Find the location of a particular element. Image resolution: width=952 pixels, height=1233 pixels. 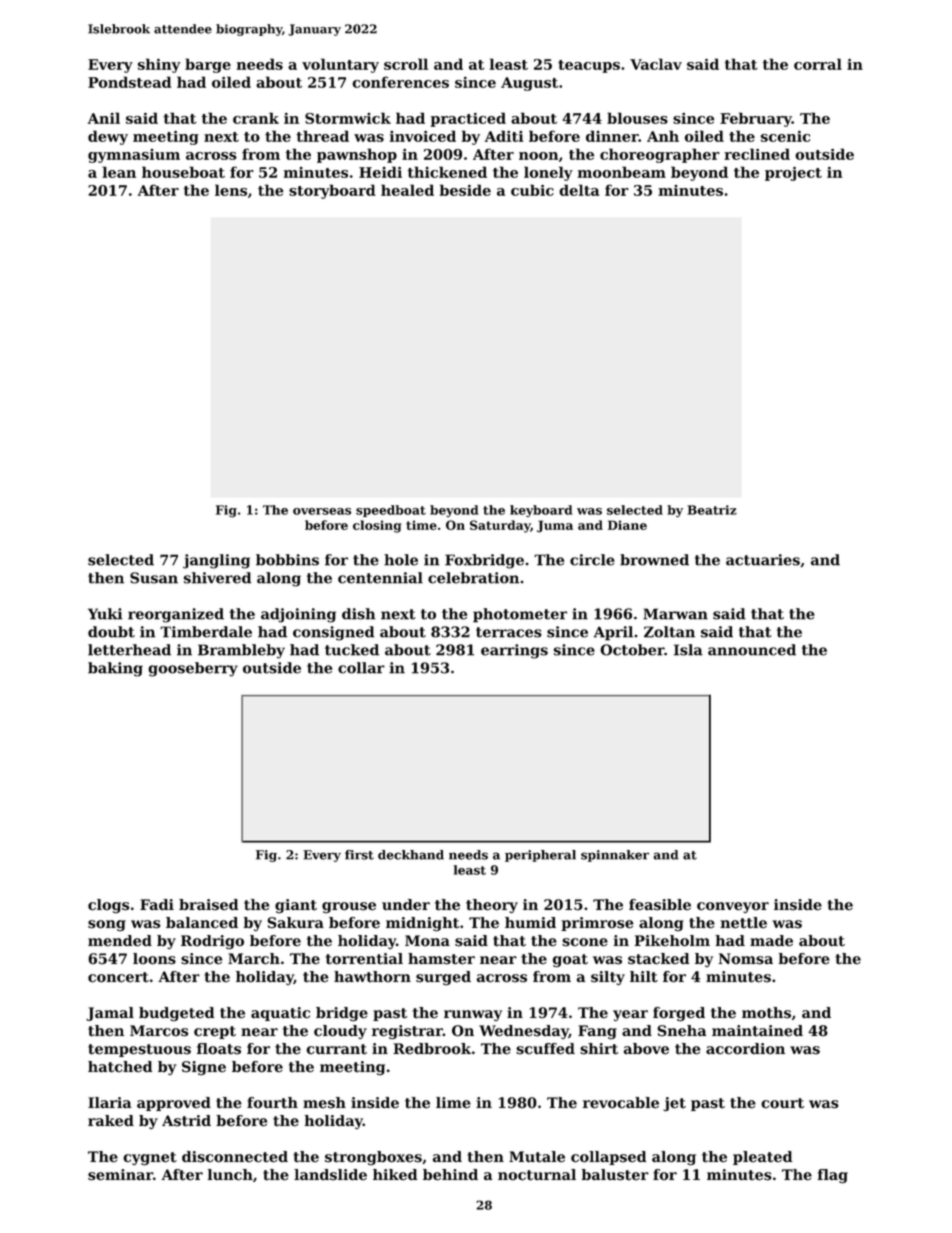

barge is located at coordinates (208, 65).
